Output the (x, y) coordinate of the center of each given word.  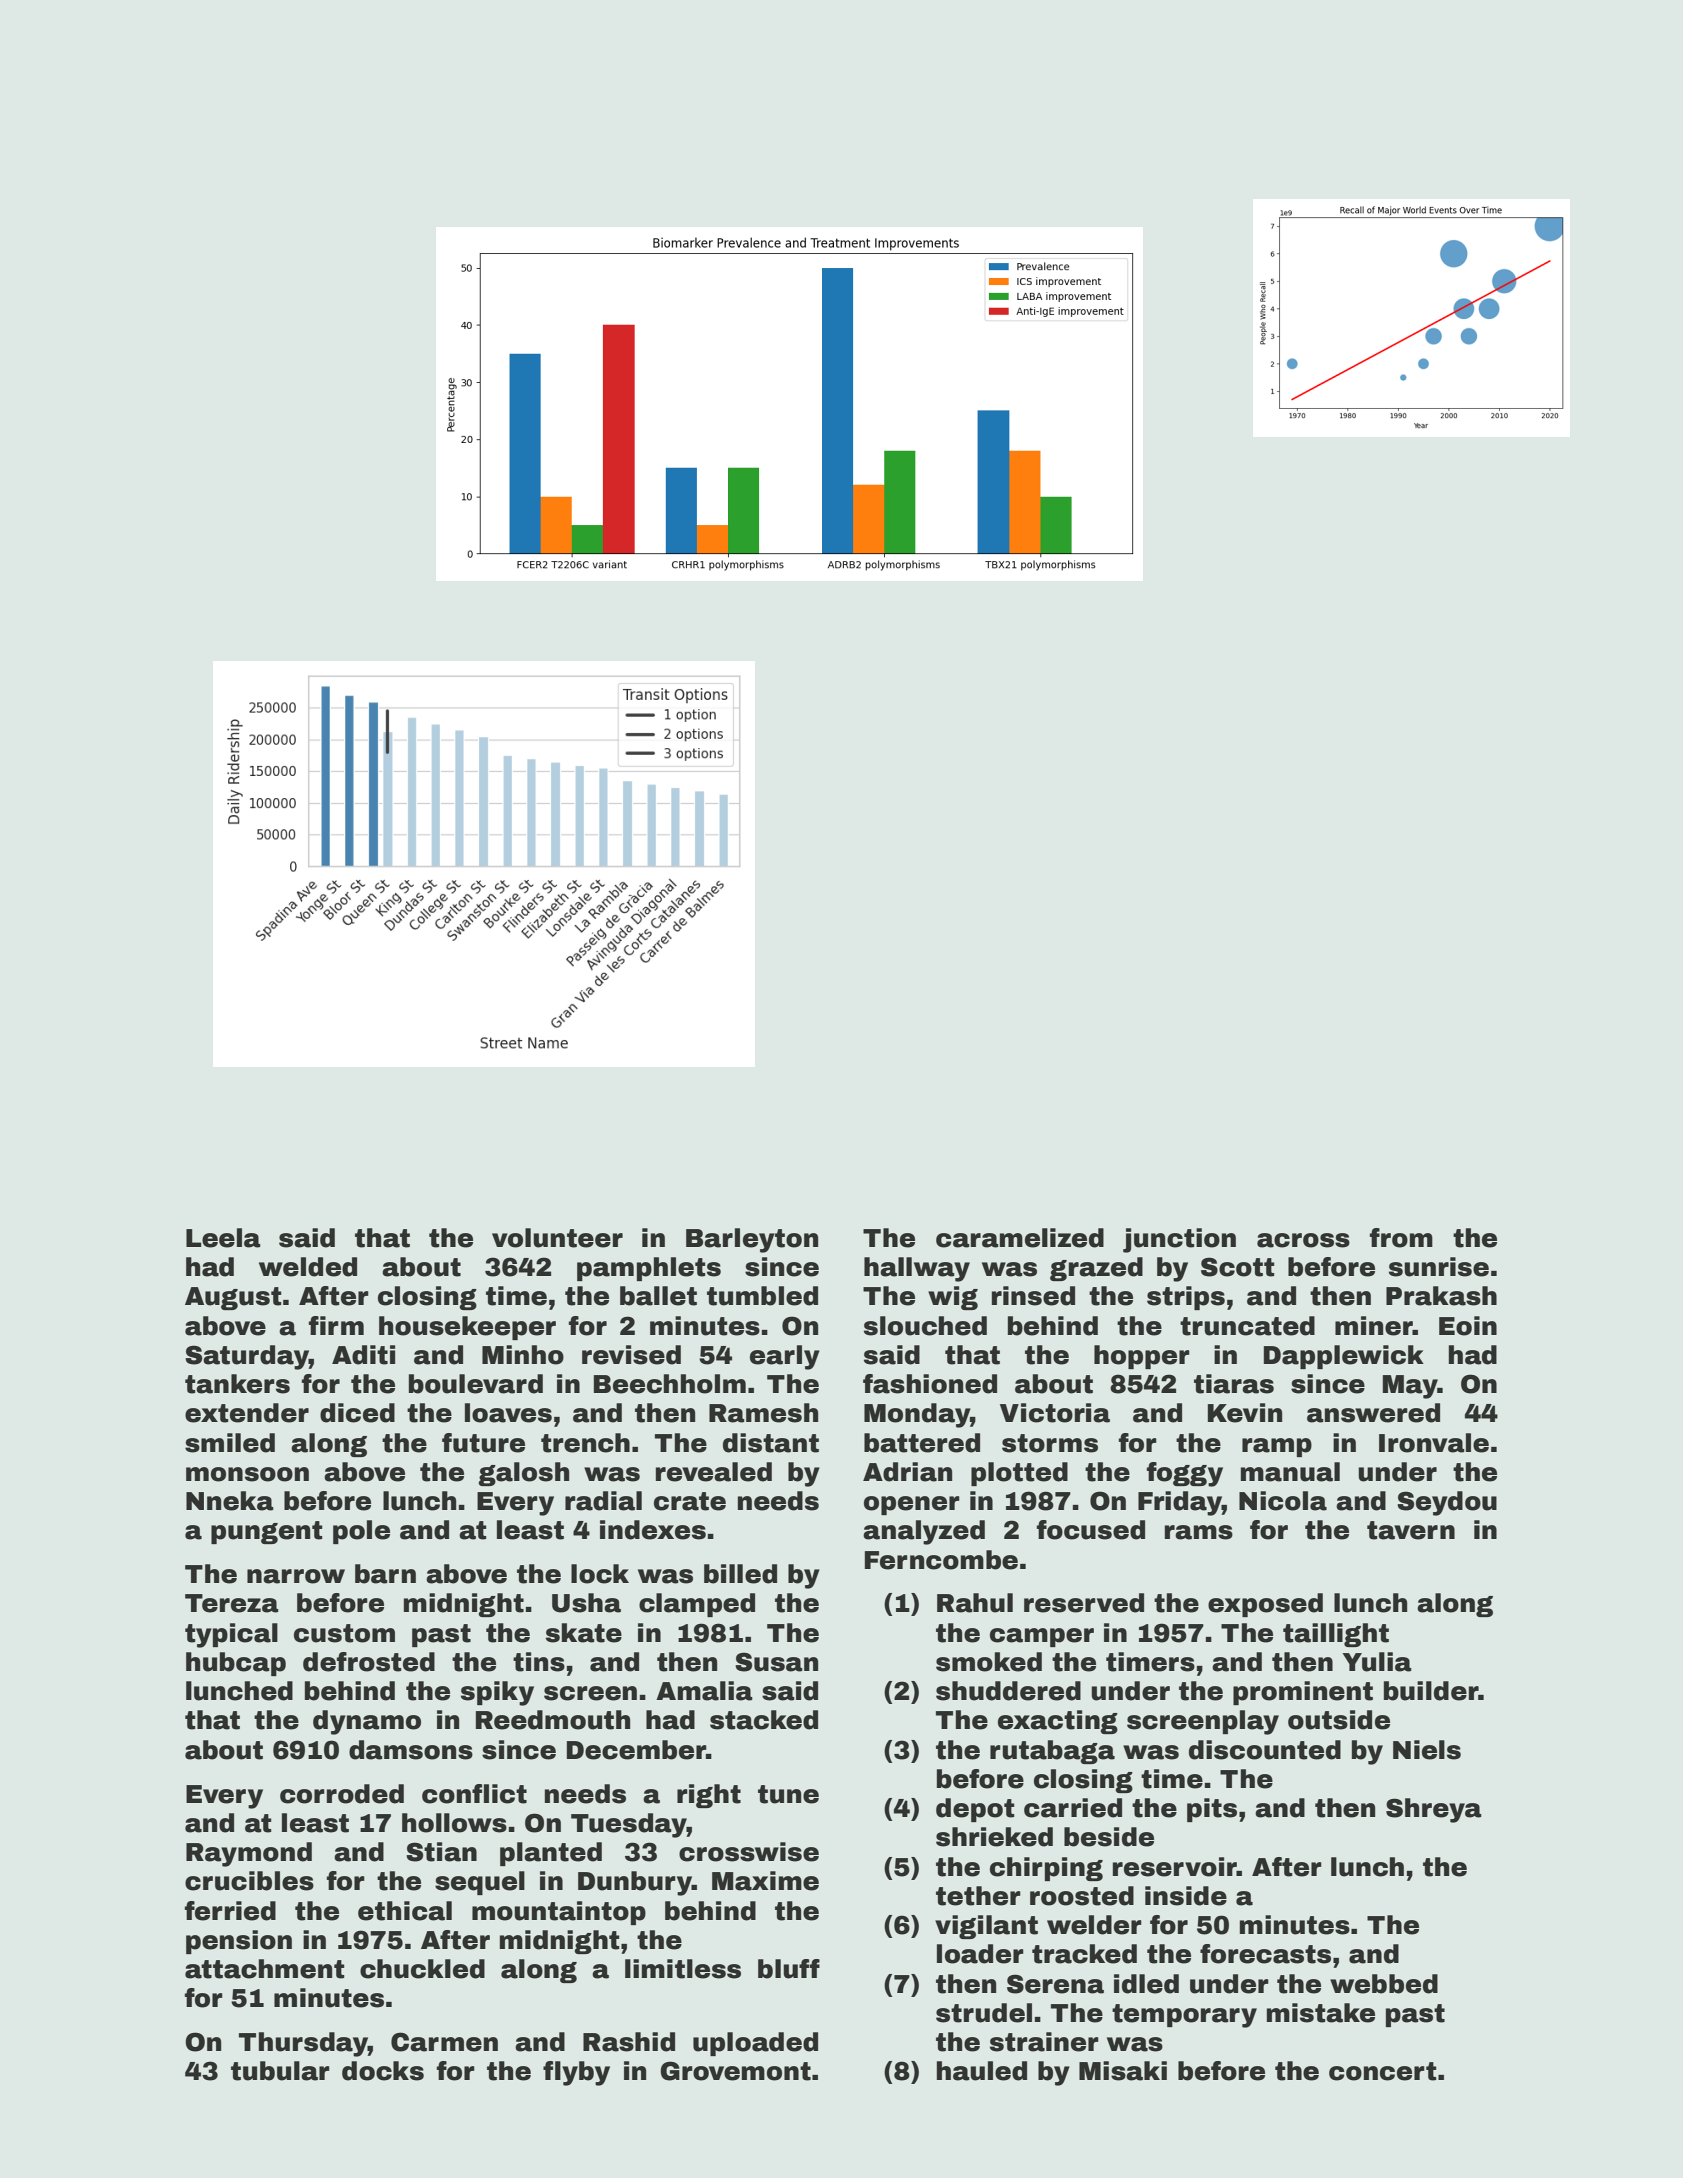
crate (690, 1501)
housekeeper (467, 1328)
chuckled (422, 1969)
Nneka (230, 1501)
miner (1374, 1326)
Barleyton (752, 1240)
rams (1199, 1532)
